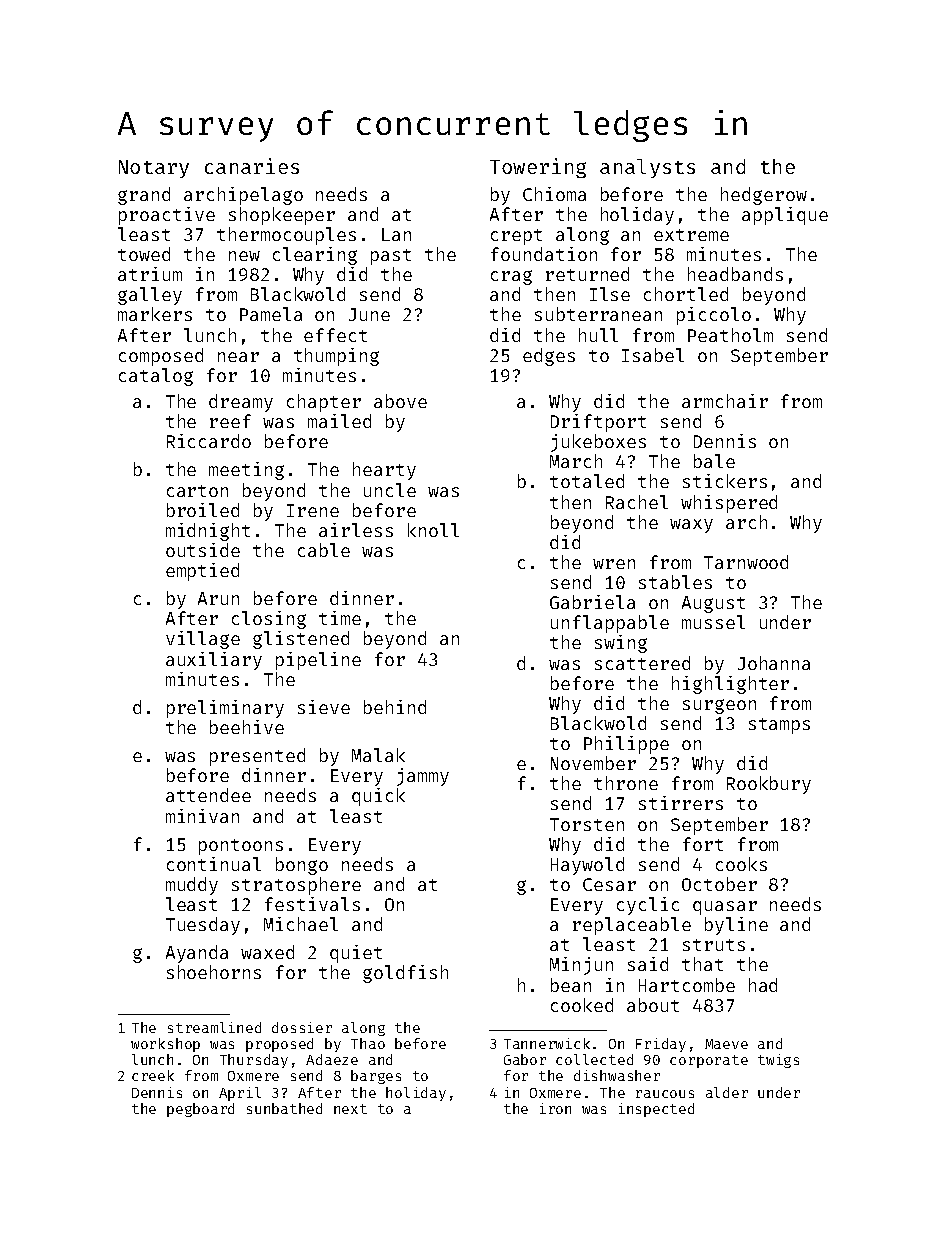 The width and height of the page is (952, 1233). What do you see at coordinates (396, 234) in the page?
I see `Lan` at bounding box center [396, 234].
